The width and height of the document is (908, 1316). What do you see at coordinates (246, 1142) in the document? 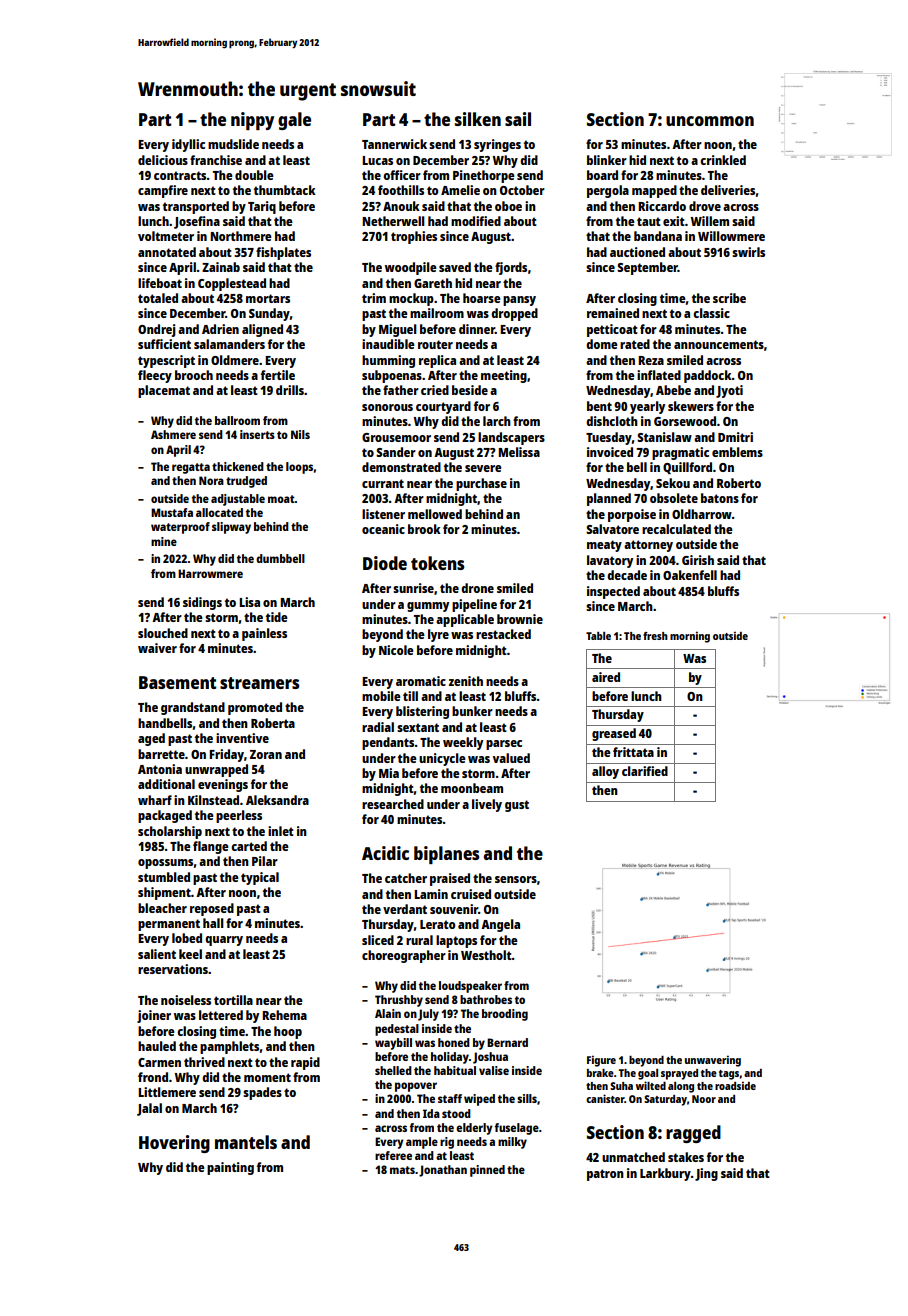
I see `mantels` at bounding box center [246, 1142].
